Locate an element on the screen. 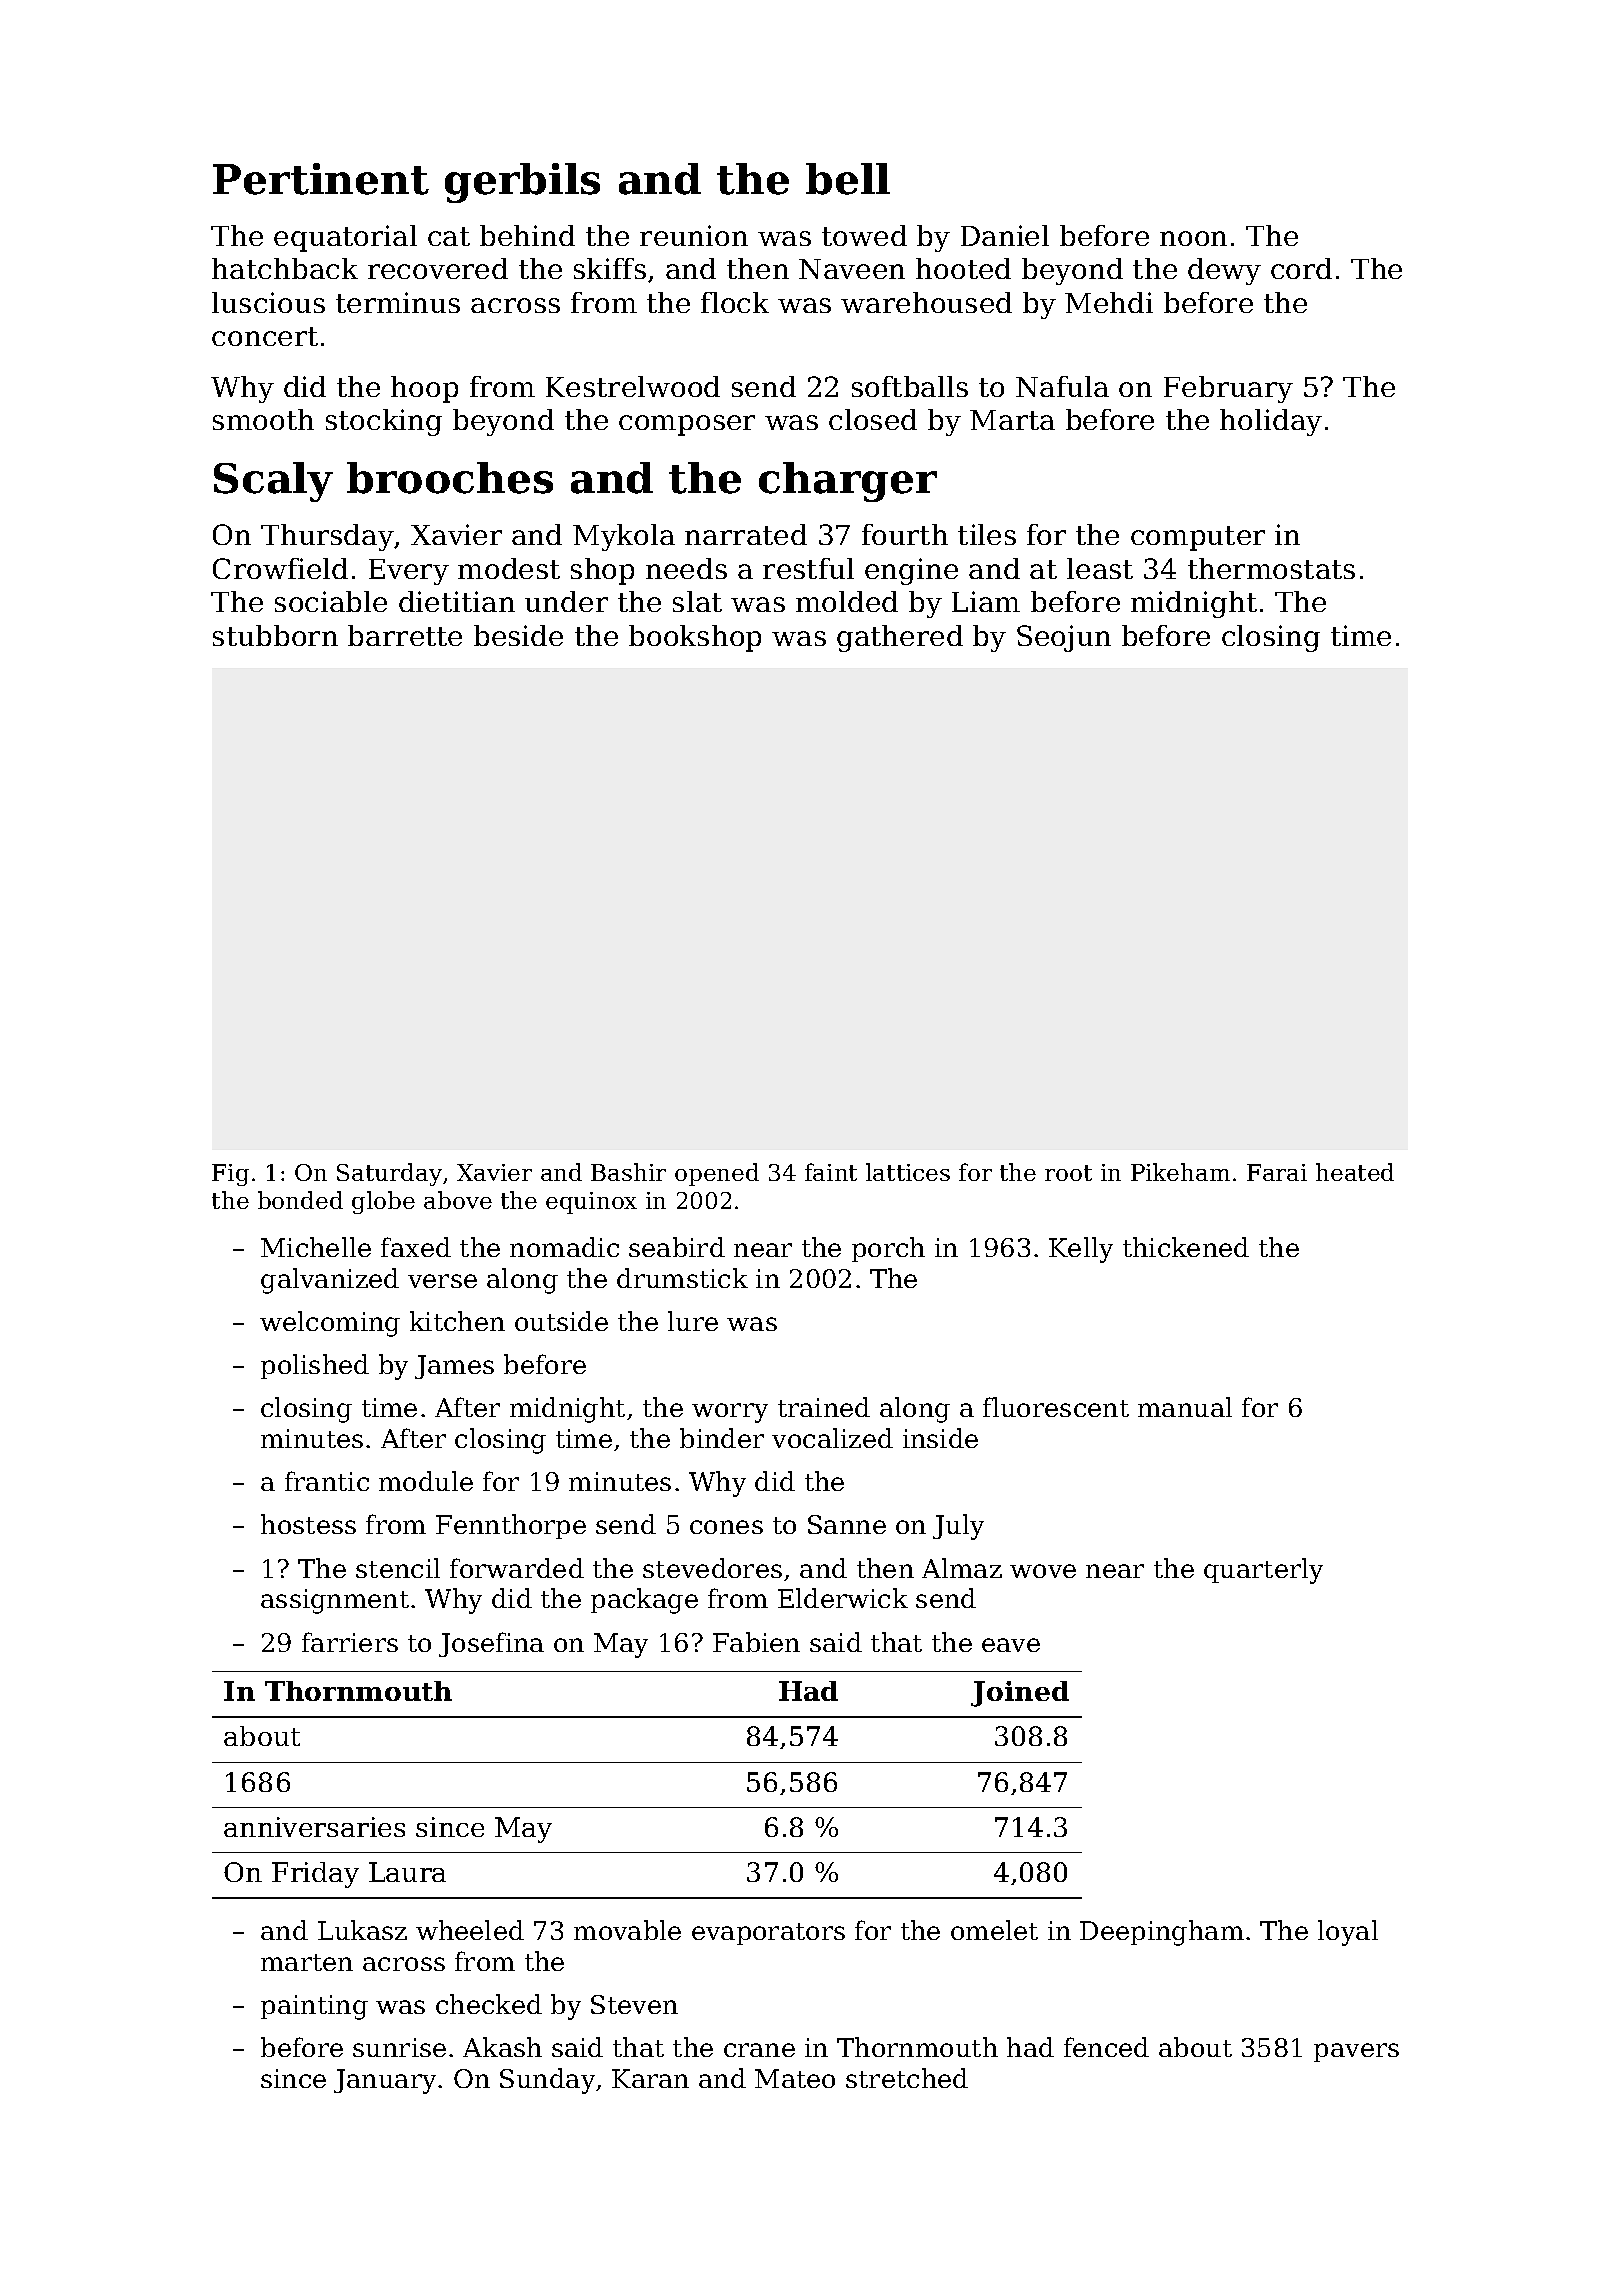 This screenshot has height=2292, width=1620. Bashir is located at coordinates (628, 1172).
